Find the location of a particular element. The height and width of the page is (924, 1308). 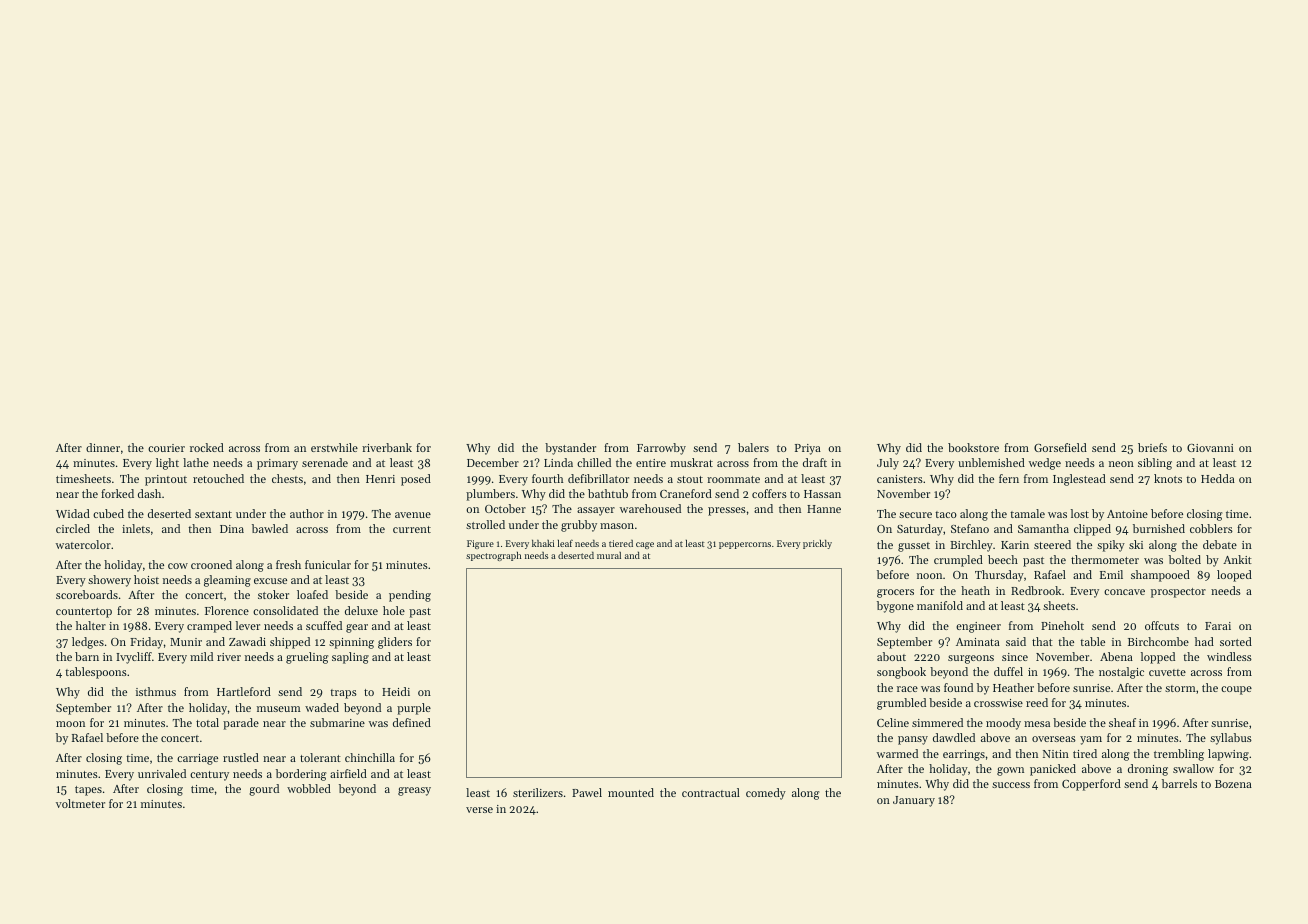

waded is located at coordinates (322, 707).
